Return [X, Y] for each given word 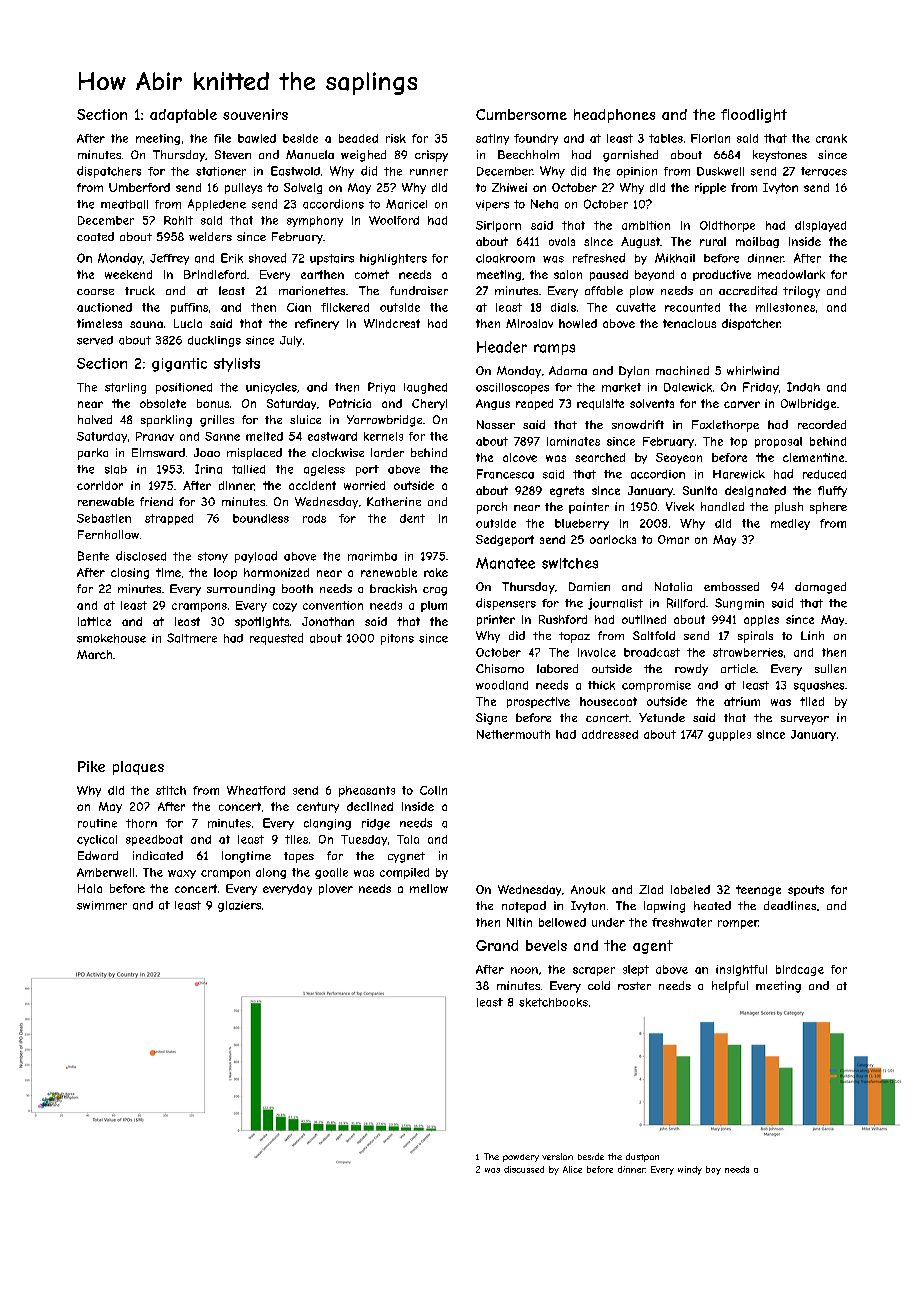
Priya [381, 388]
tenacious [689, 323]
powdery [521, 1158]
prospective [538, 702]
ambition [646, 225]
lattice [94, 621]
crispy [431, 156]
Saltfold [654, 635]
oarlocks [613, 539]
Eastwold [295, 171]
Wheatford [256, 790]
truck [140, 290]
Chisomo [500, 668]
